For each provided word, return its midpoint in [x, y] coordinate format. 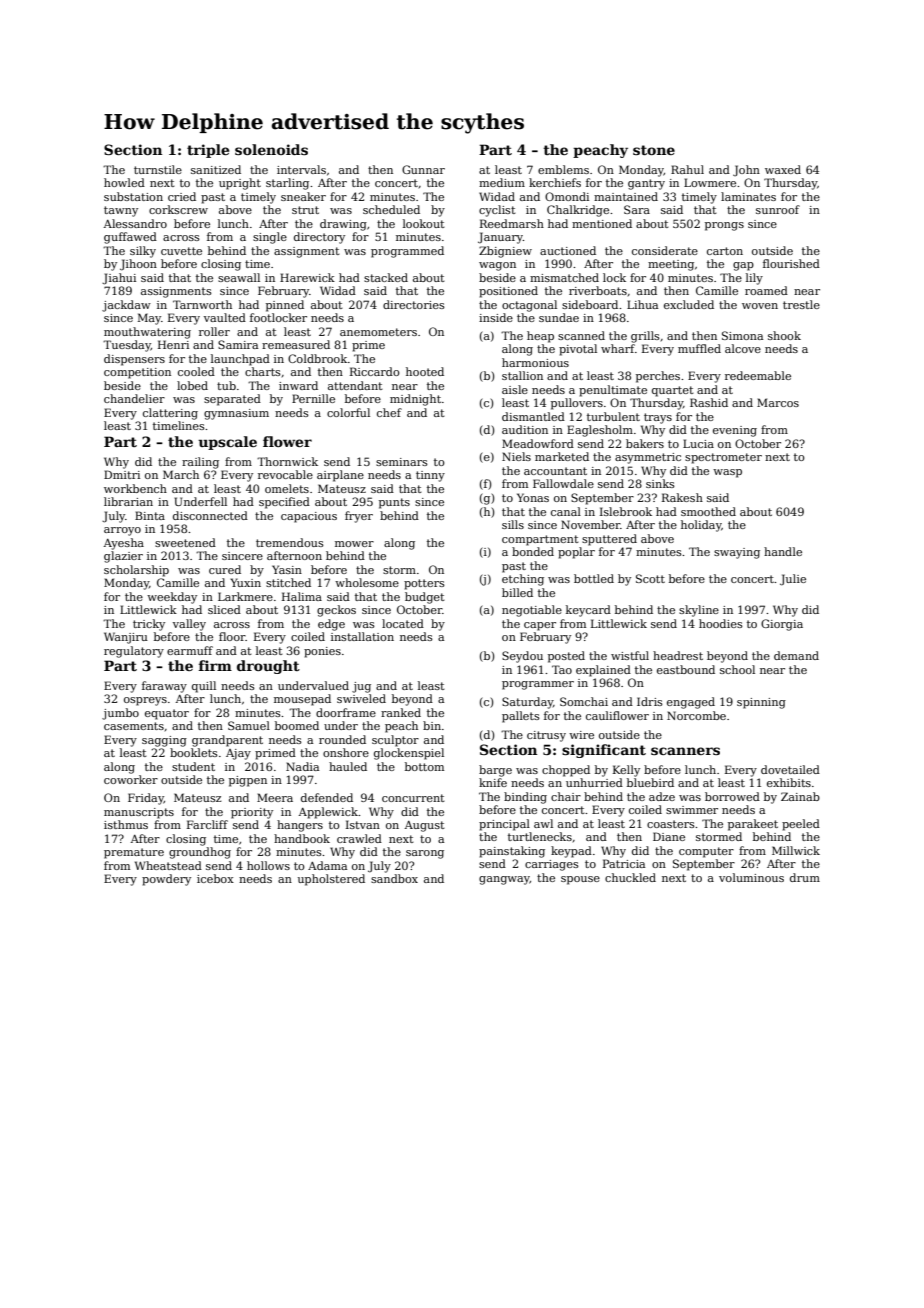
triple [208, 151]
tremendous [290, 542]
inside [496, 317]
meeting [671, 265]
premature [134, 853]
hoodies [721, 623]
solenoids [271, 149]
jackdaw [126, 306]
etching [523, 580]
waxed [783, 169]
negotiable [532, 611]
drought [268, 667]
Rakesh [682, 497]
